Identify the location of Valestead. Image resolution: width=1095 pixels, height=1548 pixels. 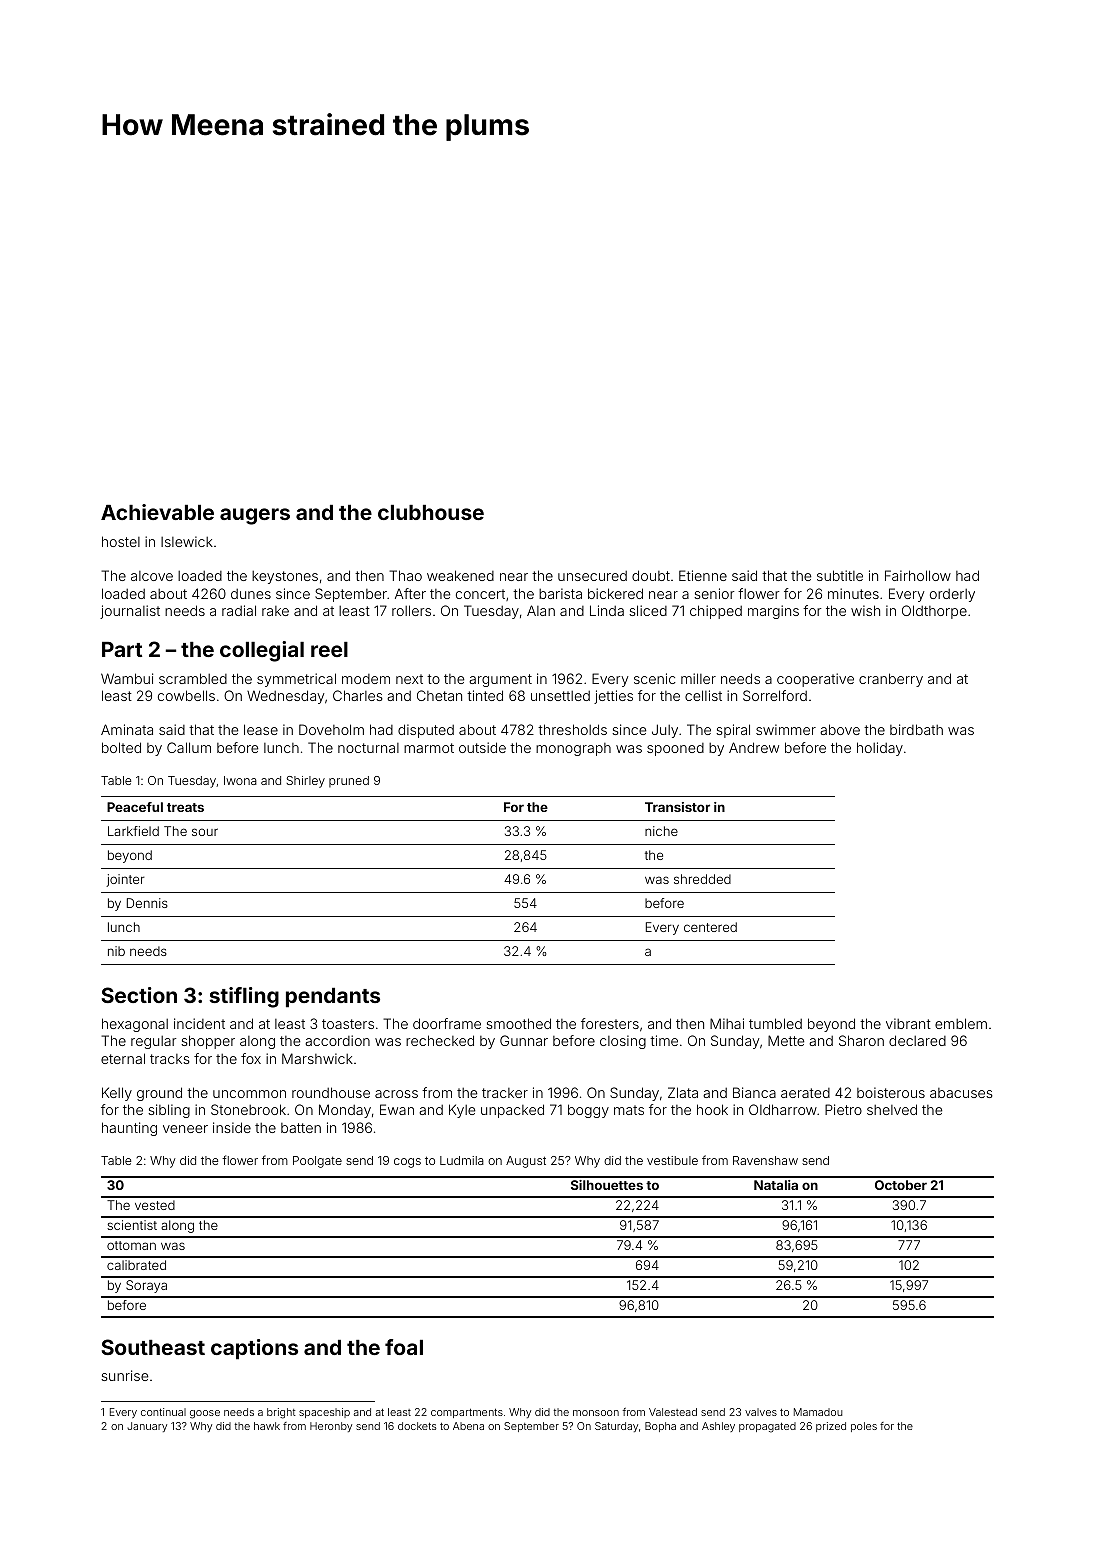
(673, 1412).
